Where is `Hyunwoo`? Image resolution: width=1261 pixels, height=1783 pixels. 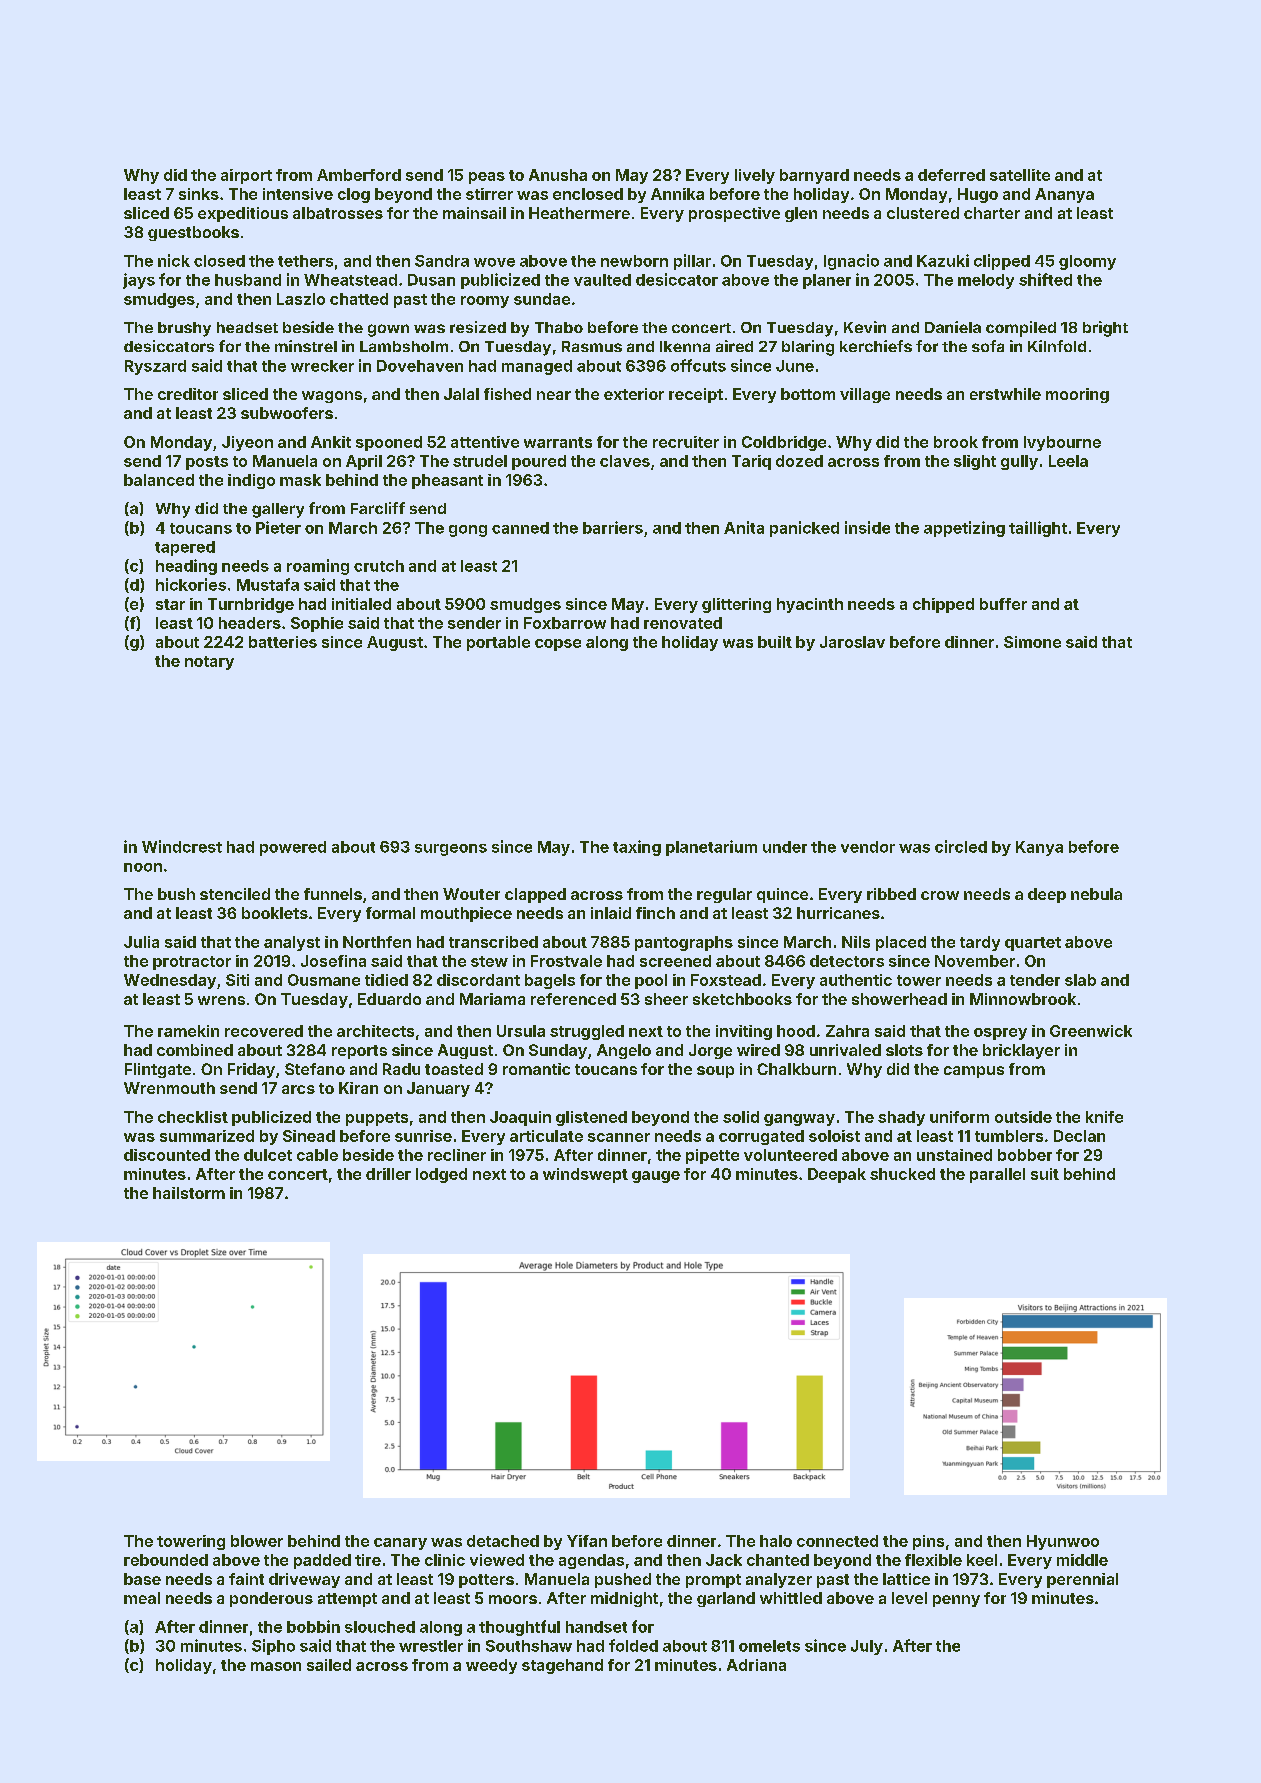
Hyunwoo is located at coordinates (1063, 1542).
